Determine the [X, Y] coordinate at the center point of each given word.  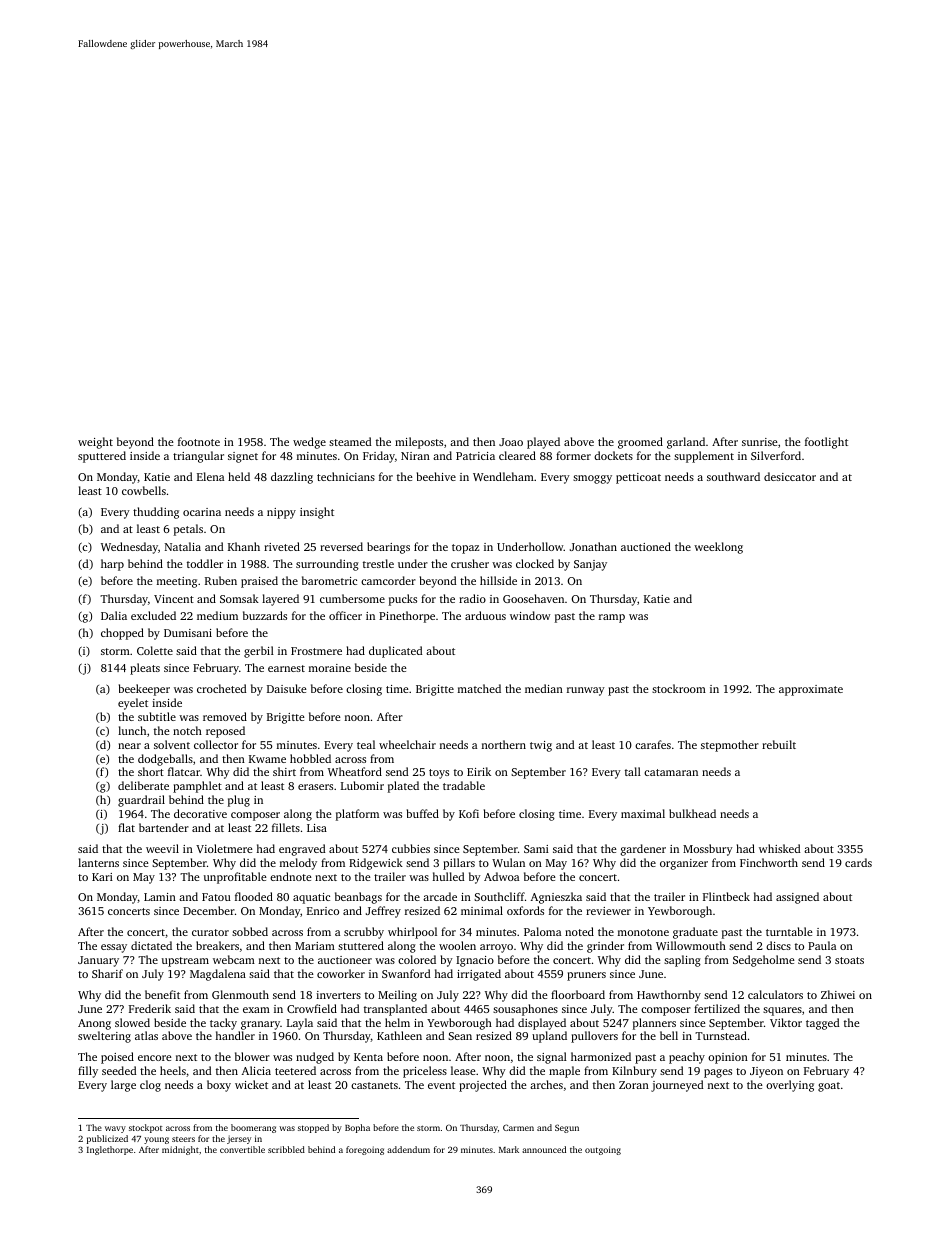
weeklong [718, 548]
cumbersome [352, 598]
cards [858, 862]
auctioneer [345, 960]
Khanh [244, 546]
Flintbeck [726, 896]
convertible [242, 1149]
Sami [536, 849]
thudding [156, 513]
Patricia [475, 456]
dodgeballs [165, 760]
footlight [826, 443]
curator [210, 932]
